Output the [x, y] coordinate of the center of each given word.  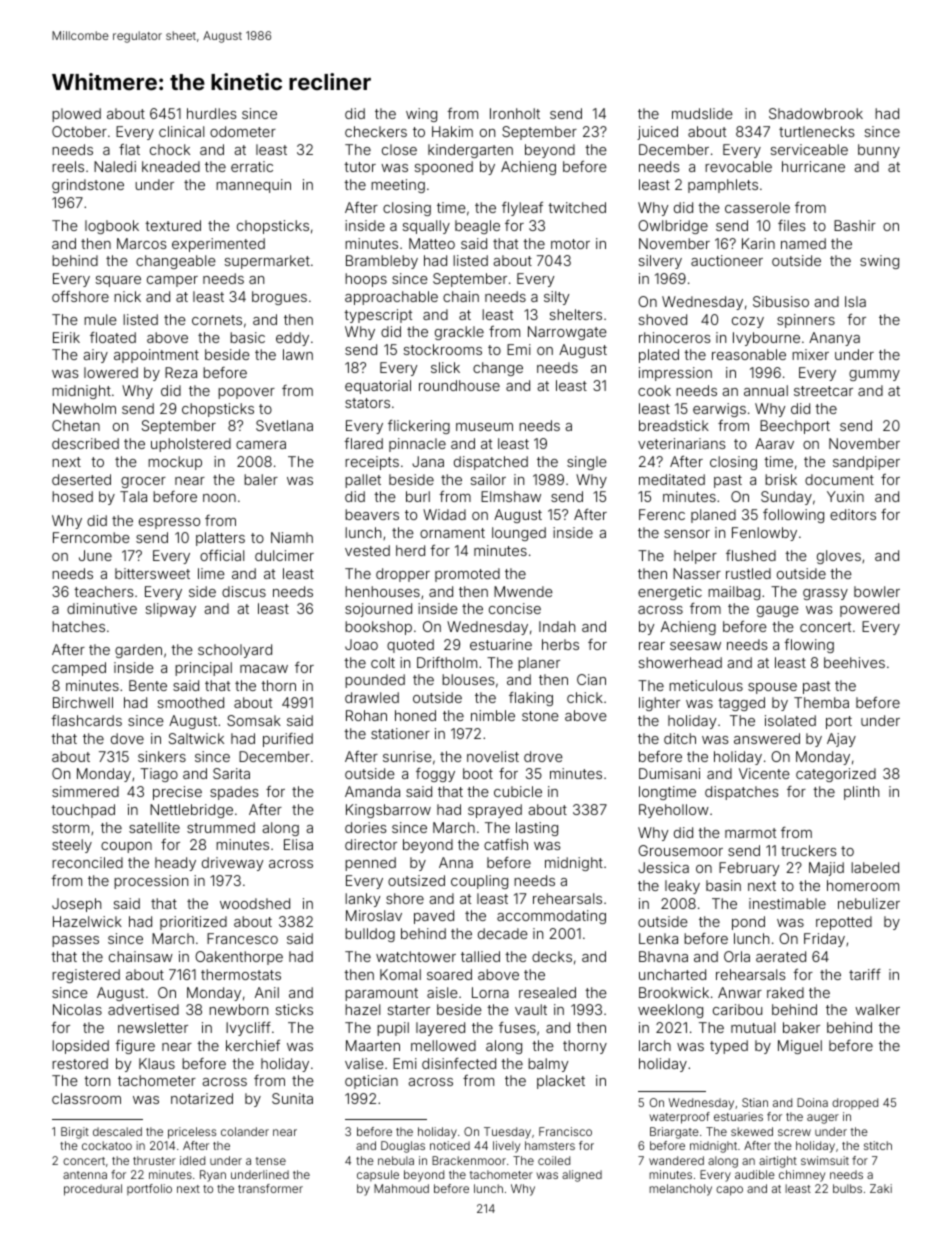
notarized [202, 1098]
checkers [376, 131]
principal [203, 669]
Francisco [565, 1131]
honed [415, 715]
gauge [778, 611]
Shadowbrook [816, 113]
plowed [76, 115]
